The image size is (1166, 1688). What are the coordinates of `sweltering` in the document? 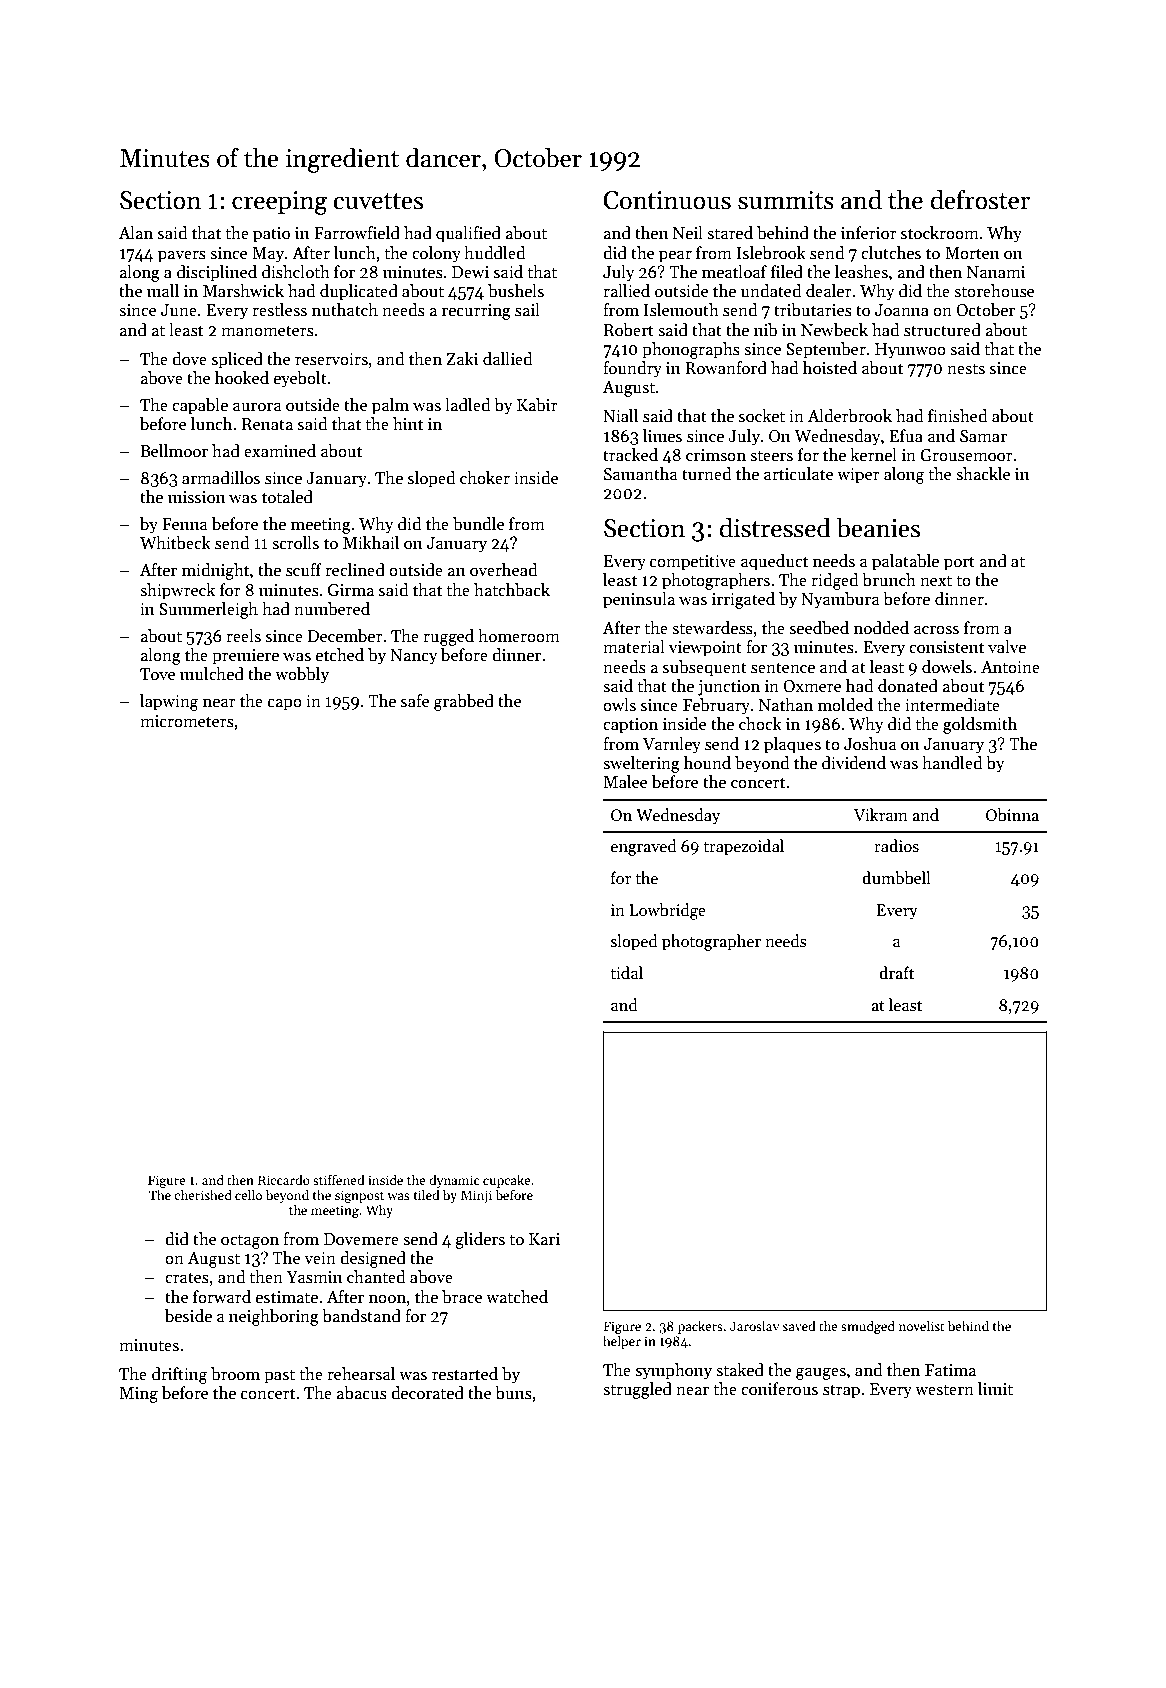 It's located at (641, 764).
